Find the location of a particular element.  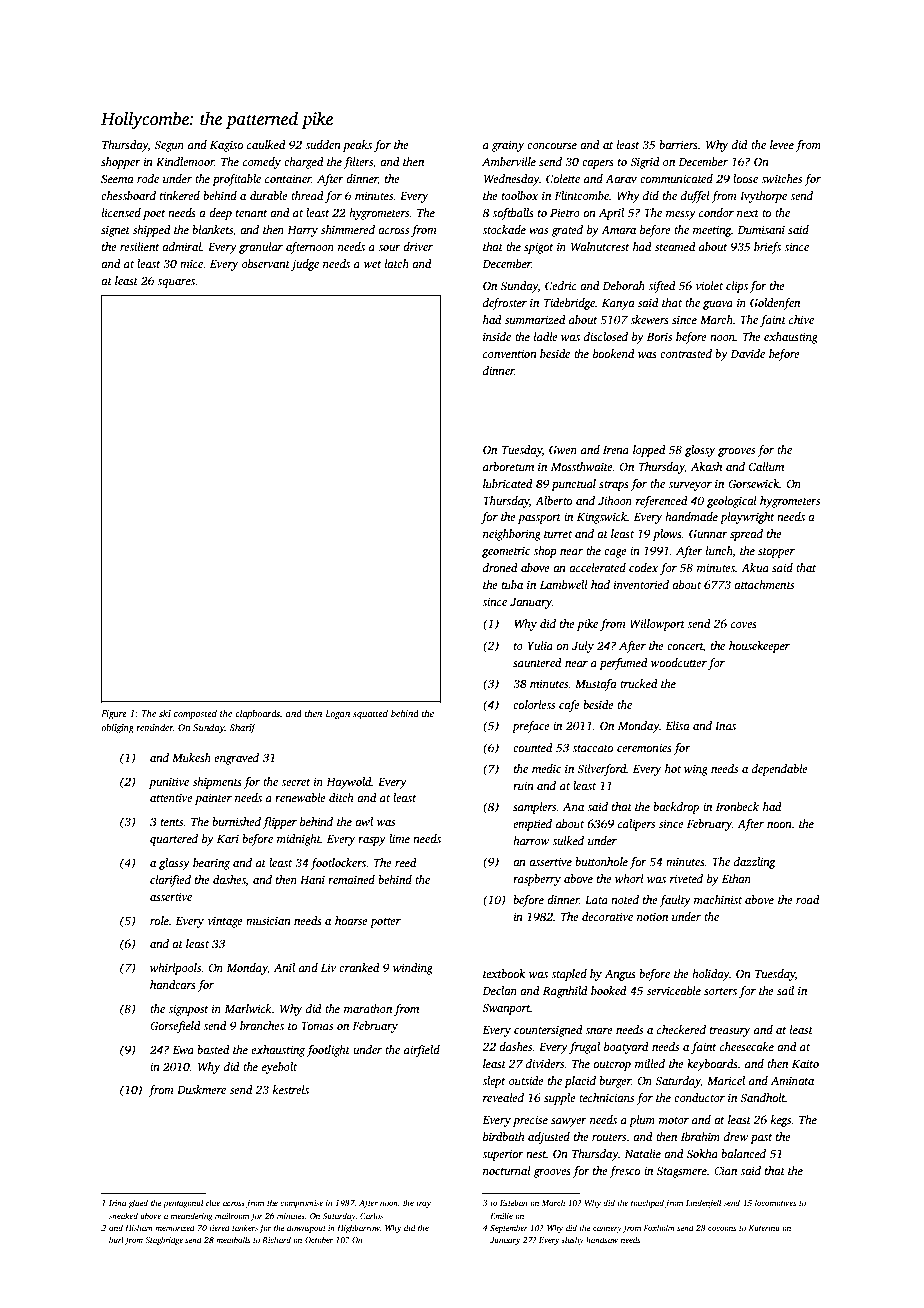

contrasted is located at coordinates (686, 353).
